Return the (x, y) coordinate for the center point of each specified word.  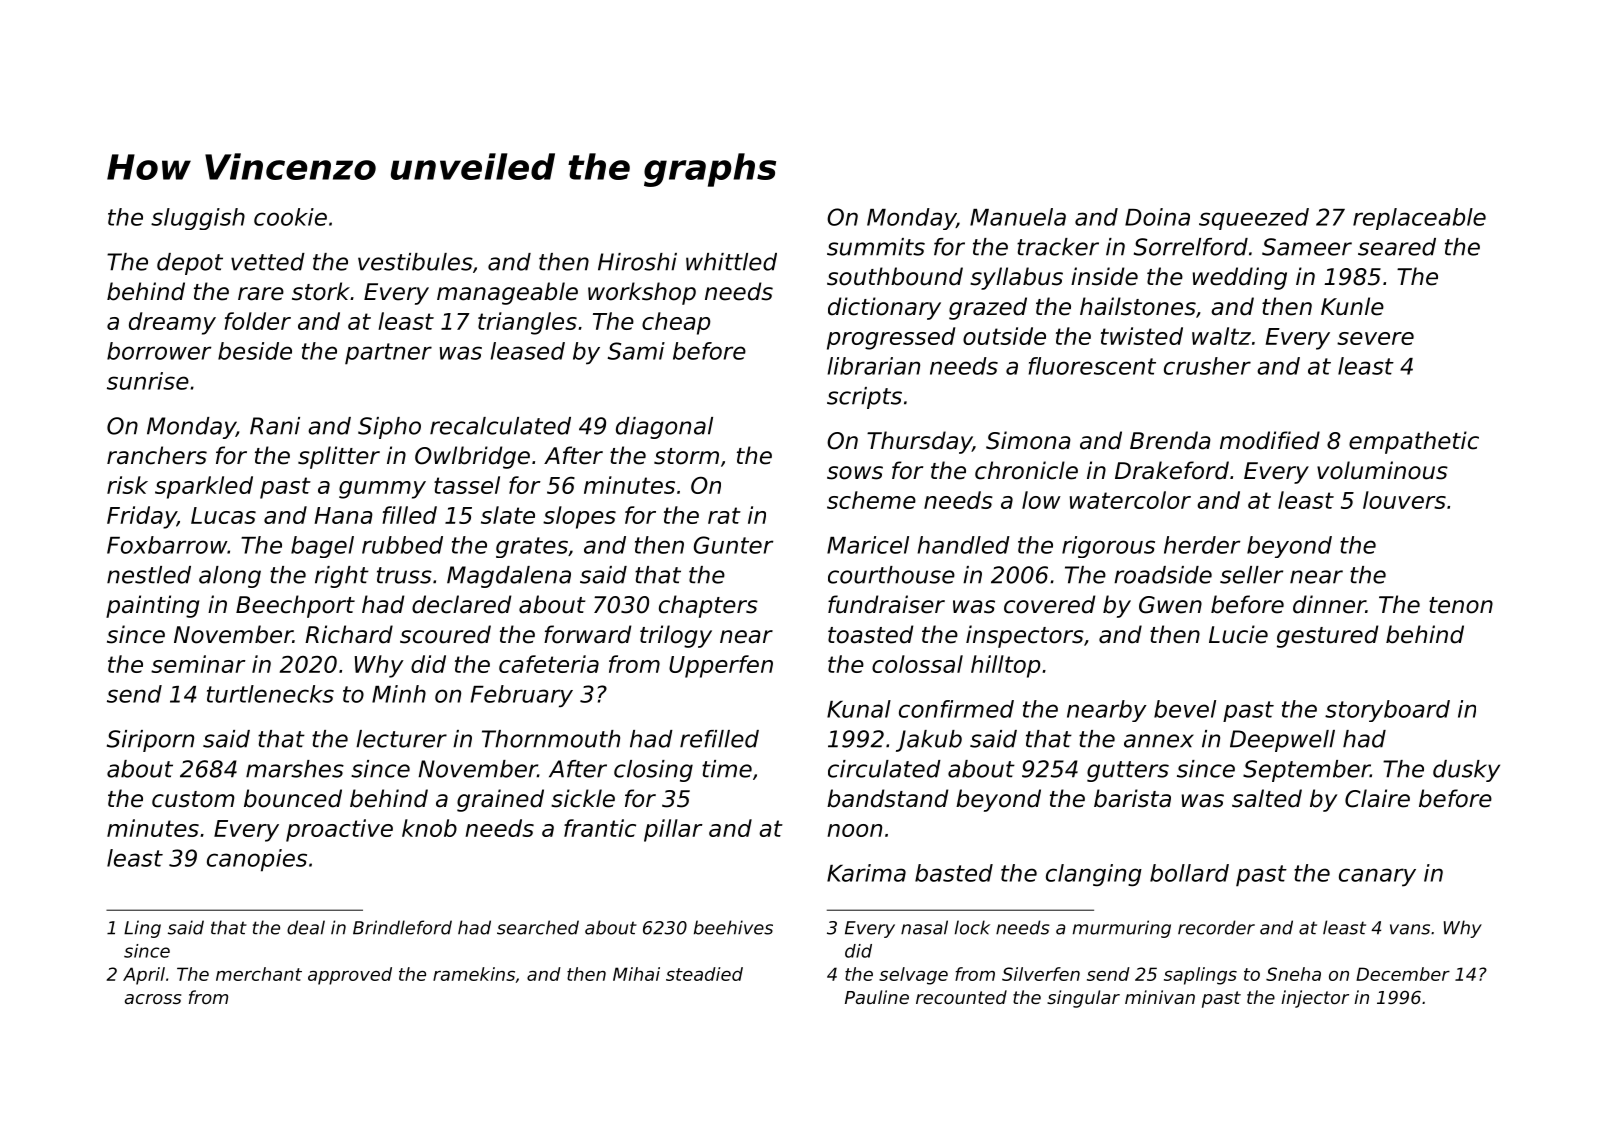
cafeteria (549, 664)
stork (321, 291)
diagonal (664, 428)
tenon (1461, 605)
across (153, 999)
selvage (913, 976)
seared (1397, 247)
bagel (322, 547)
